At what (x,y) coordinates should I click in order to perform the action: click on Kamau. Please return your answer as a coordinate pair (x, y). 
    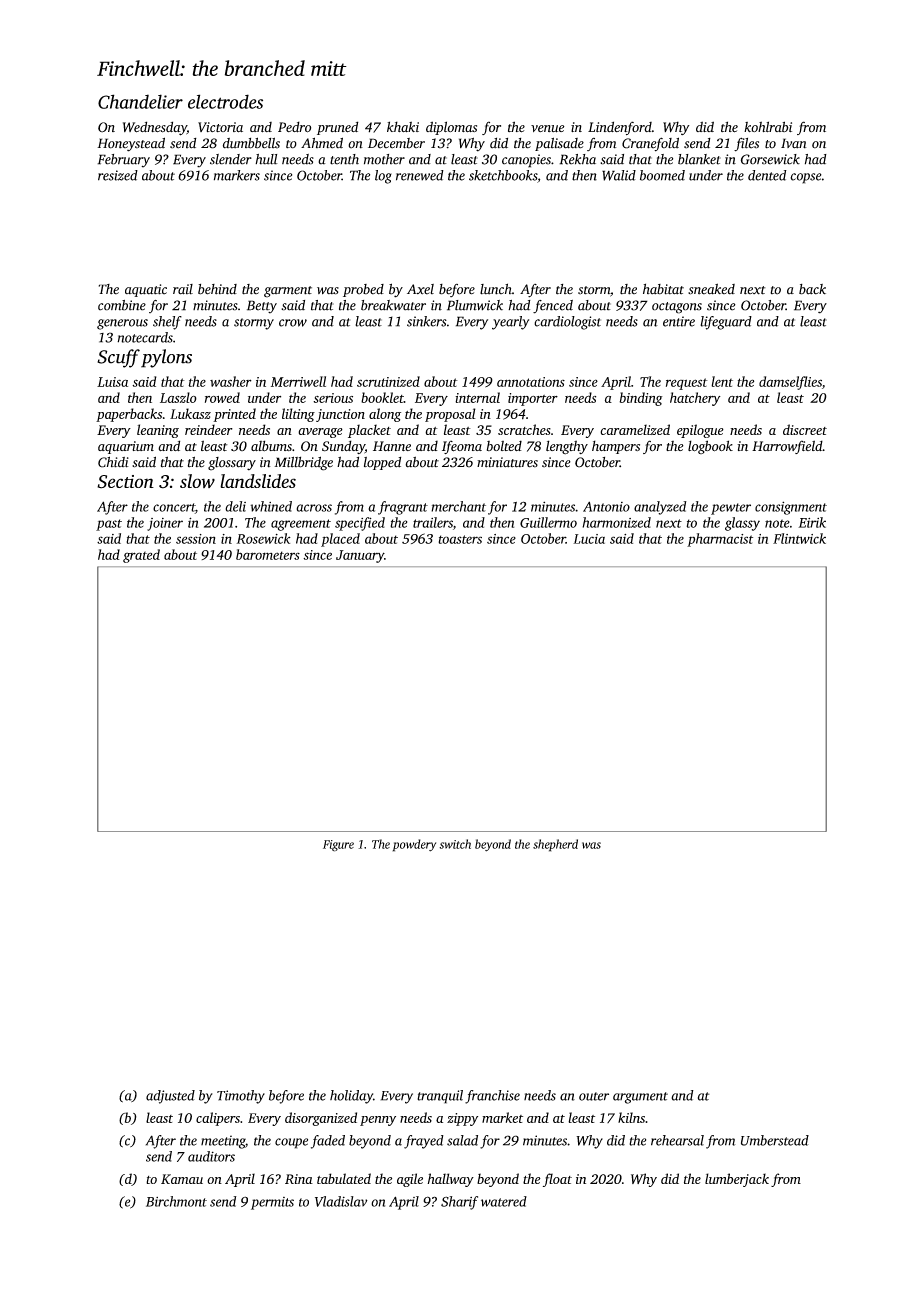
    Looking at the image, I should click on (182, 1179).
